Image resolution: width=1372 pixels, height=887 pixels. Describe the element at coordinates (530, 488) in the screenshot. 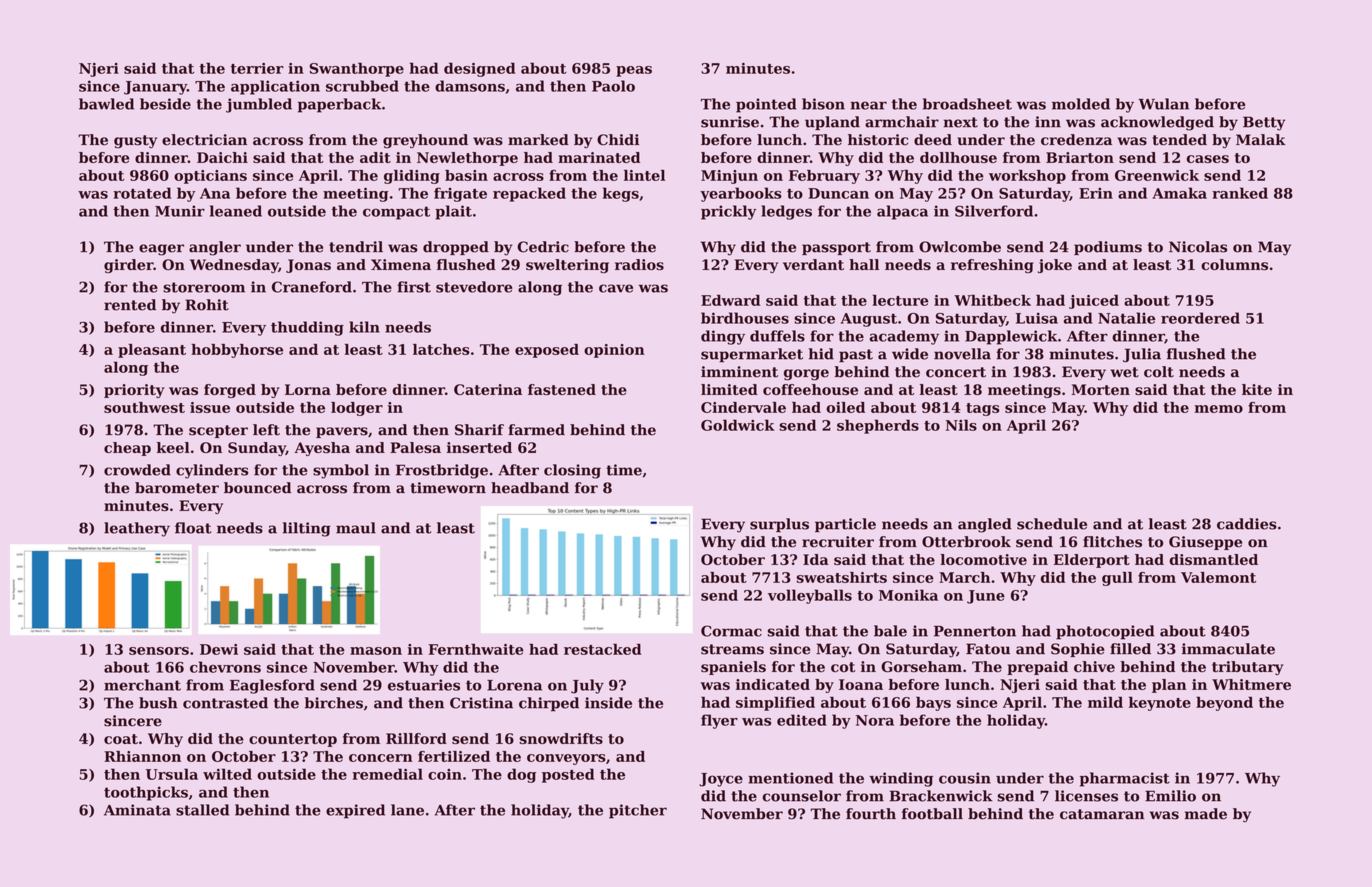

I see `headband` at that location.
